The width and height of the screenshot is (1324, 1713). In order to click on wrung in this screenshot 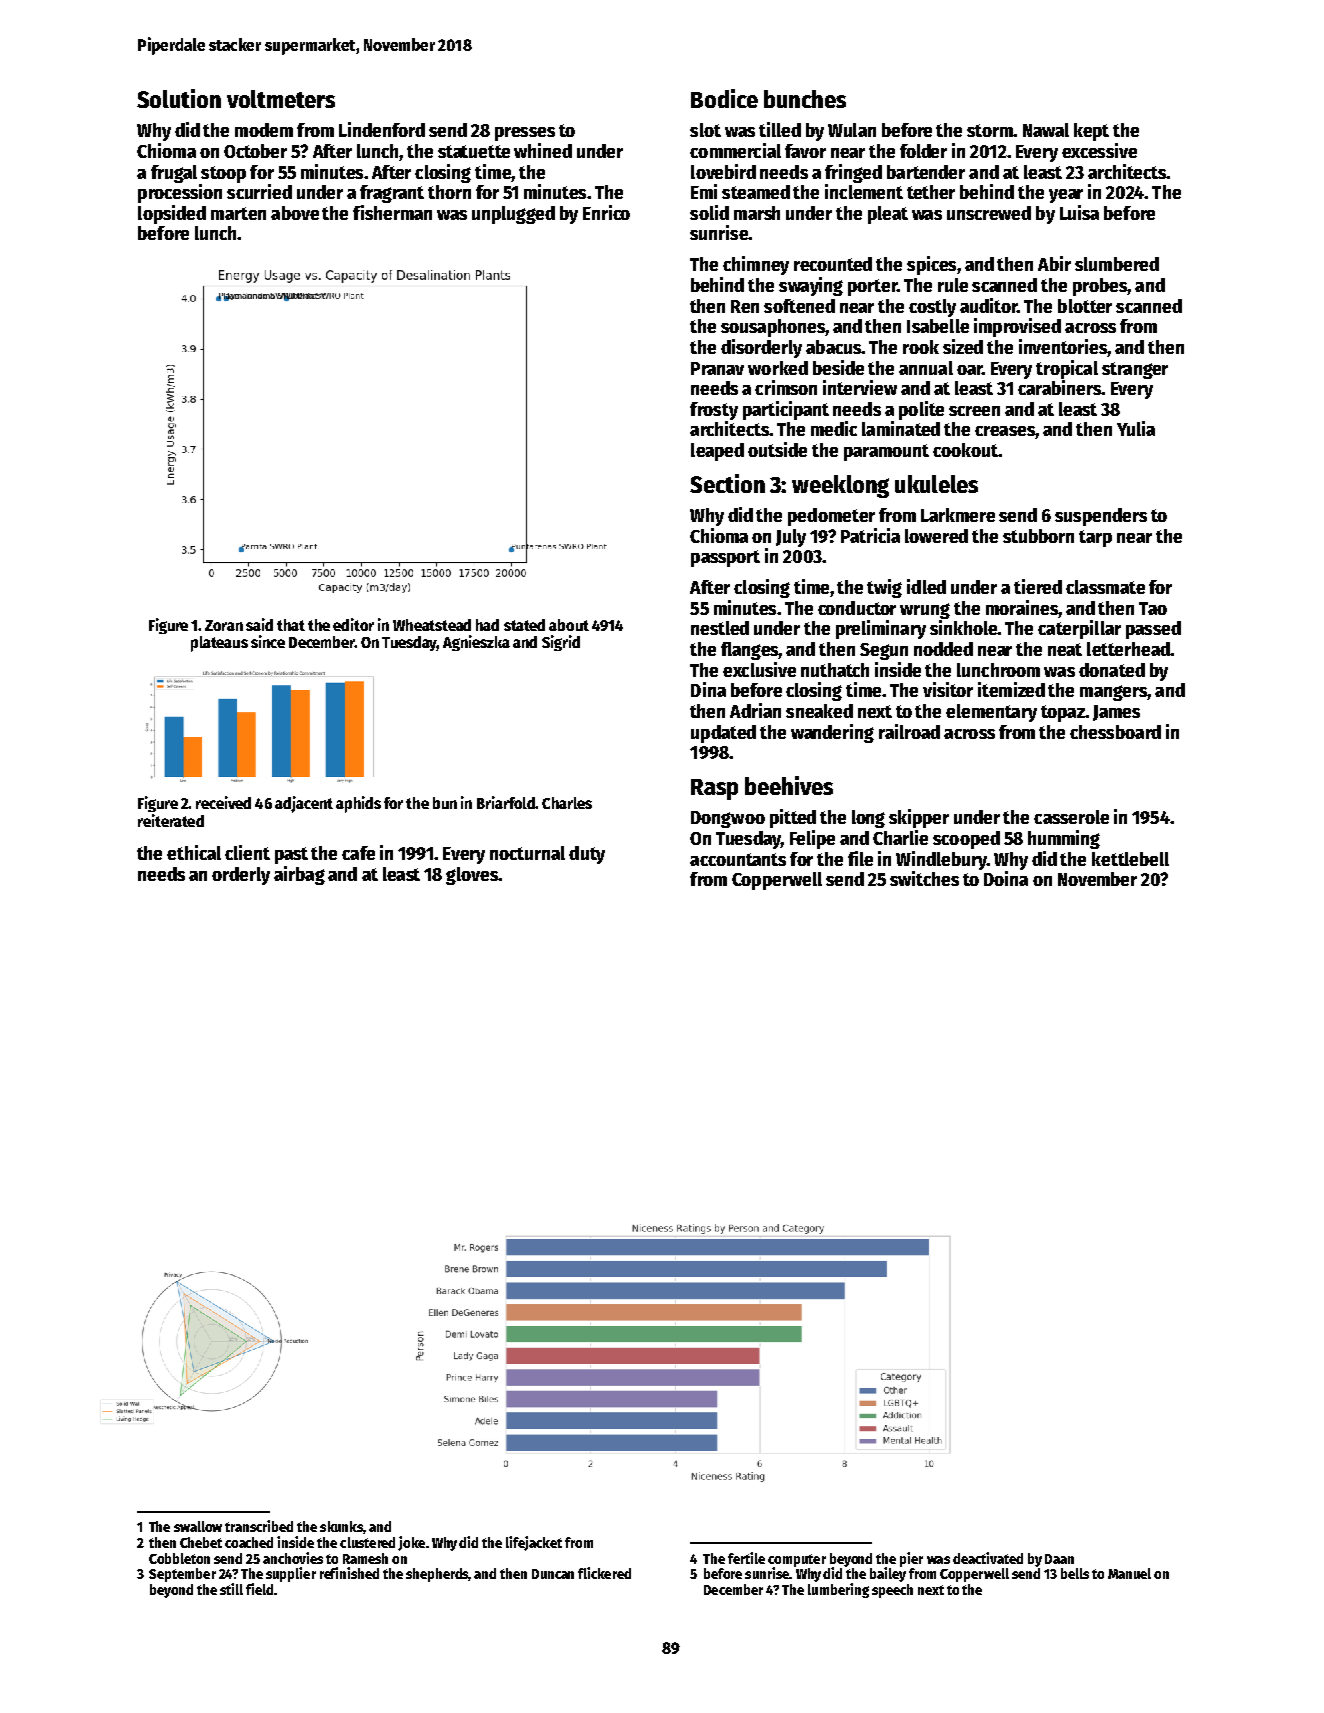, I will do `click(925, 611)`.
